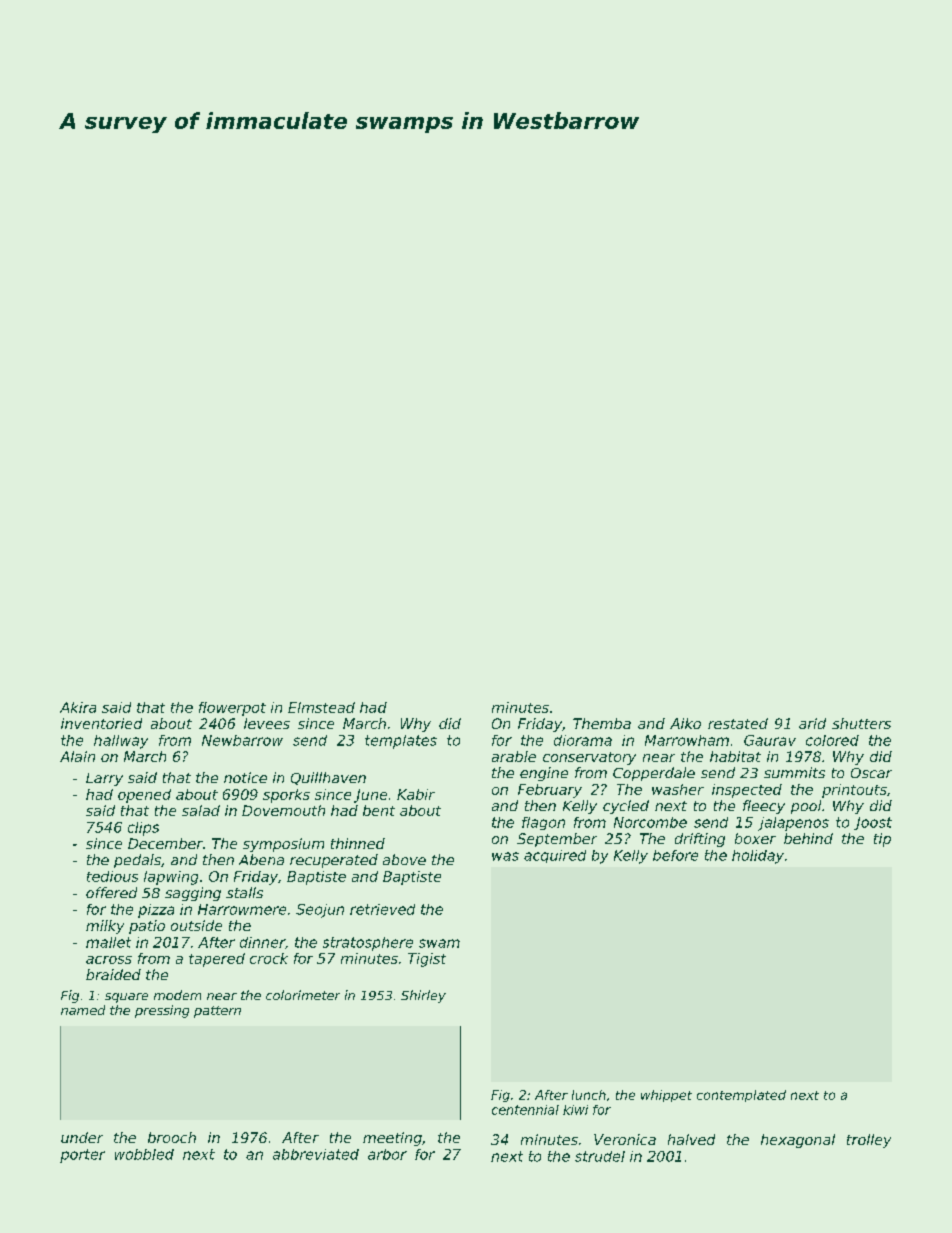 This page has height=1233, width=952. Describe the element at coordinates (172, 1137) in the page. I see `brooch` at that location.
